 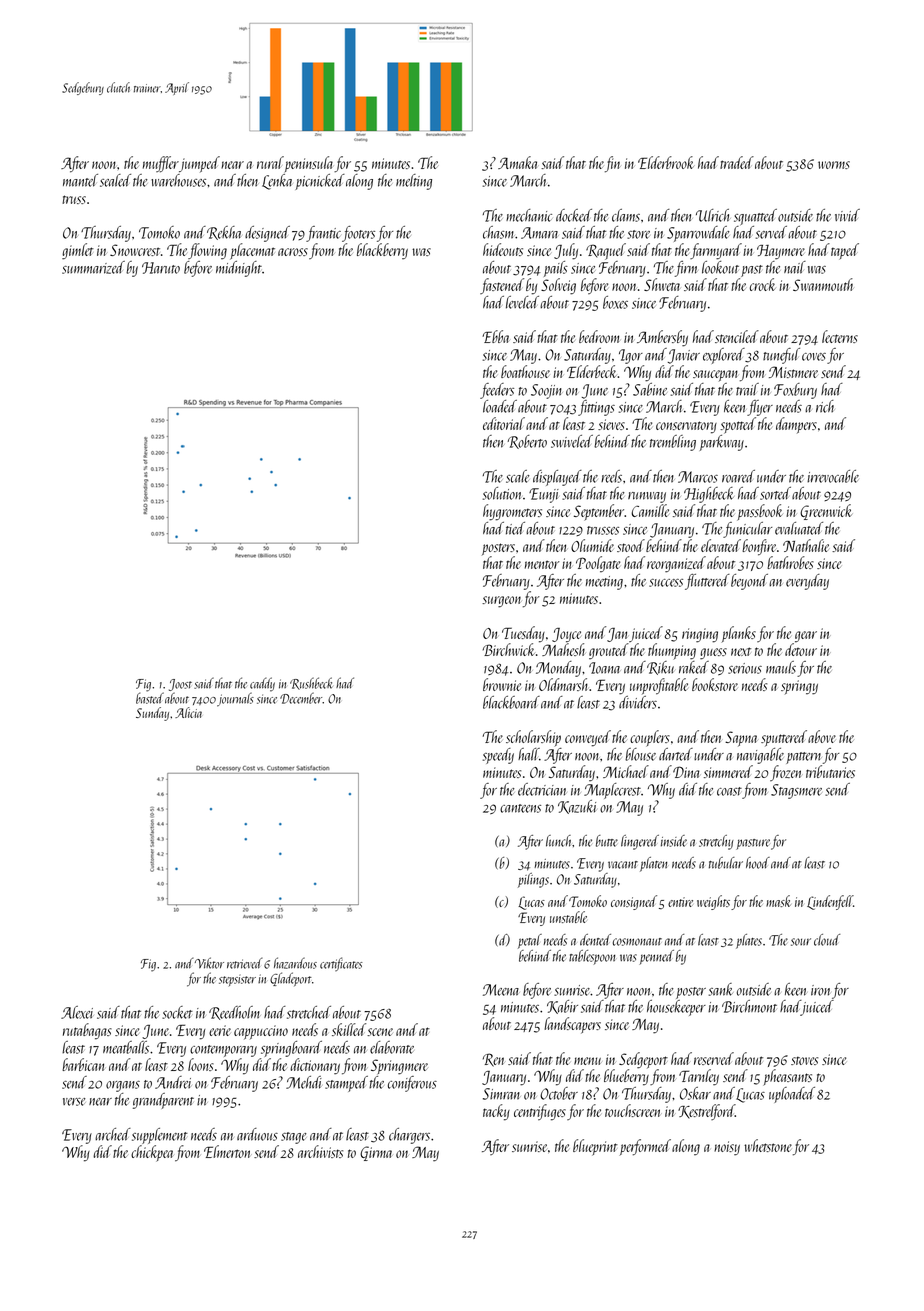 I want to click on Haymere, so click(x=781, y=252).
